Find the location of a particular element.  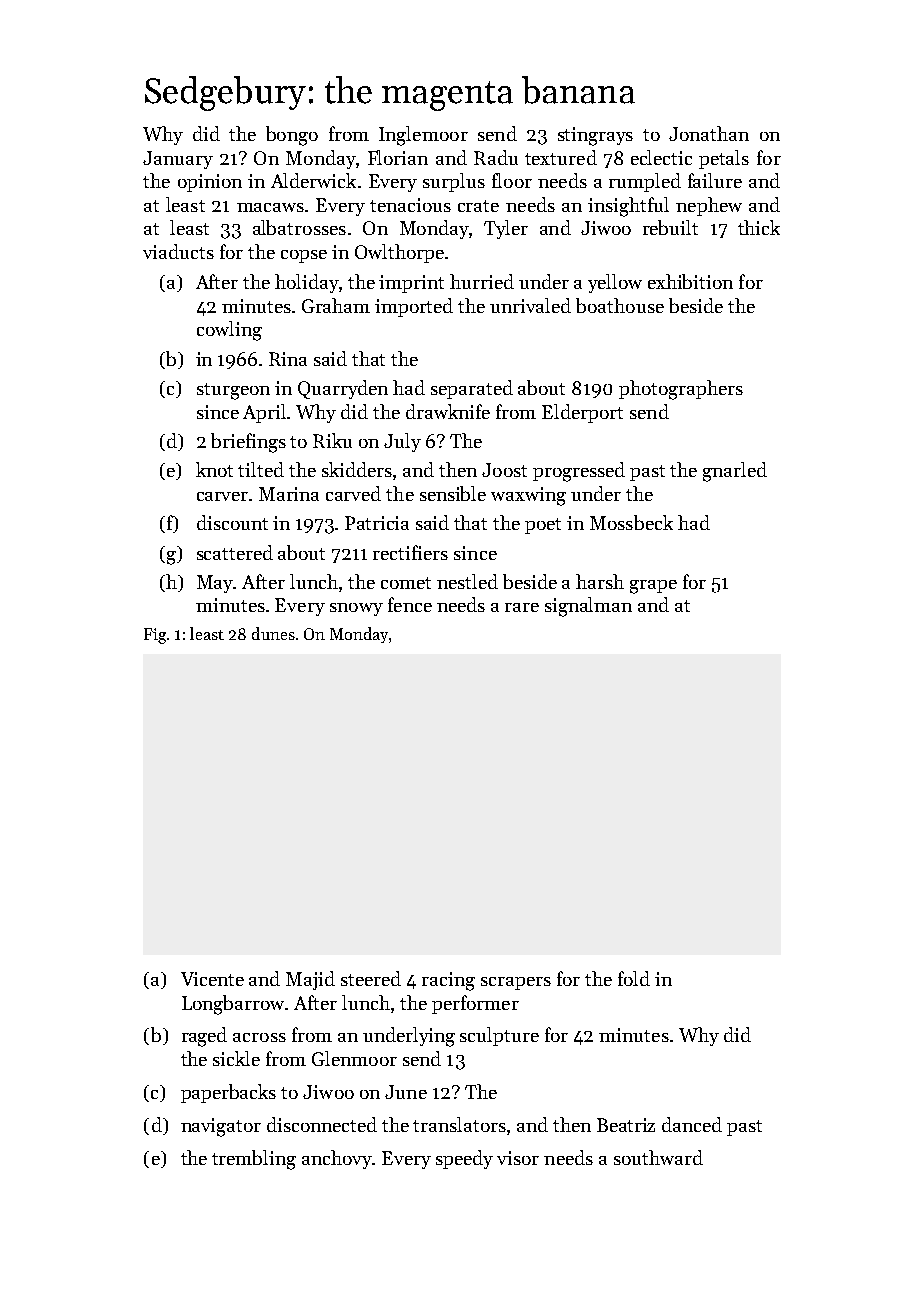

fold is located at coordinates (634, 978).
